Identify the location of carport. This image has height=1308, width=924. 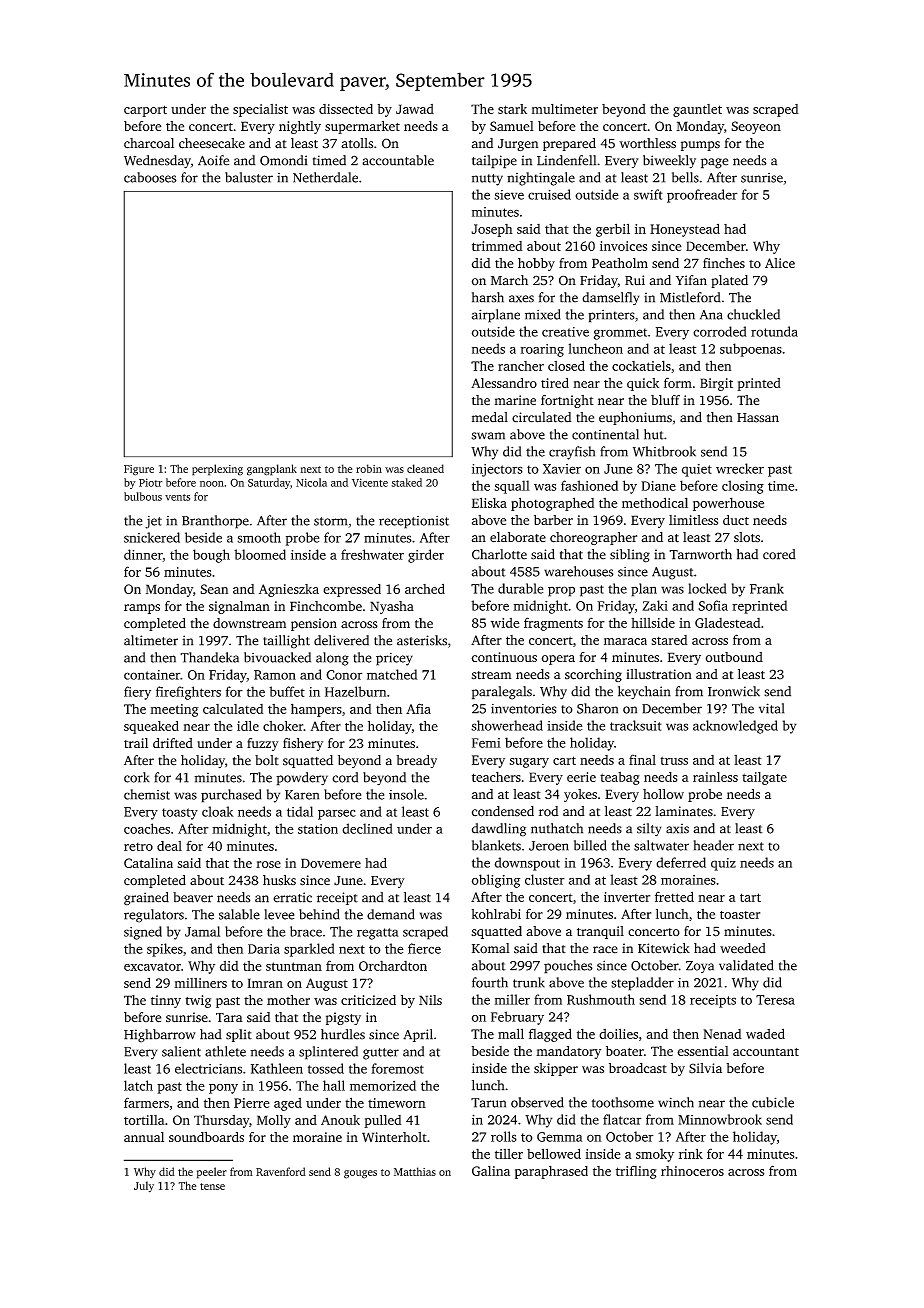
(145, 111).
